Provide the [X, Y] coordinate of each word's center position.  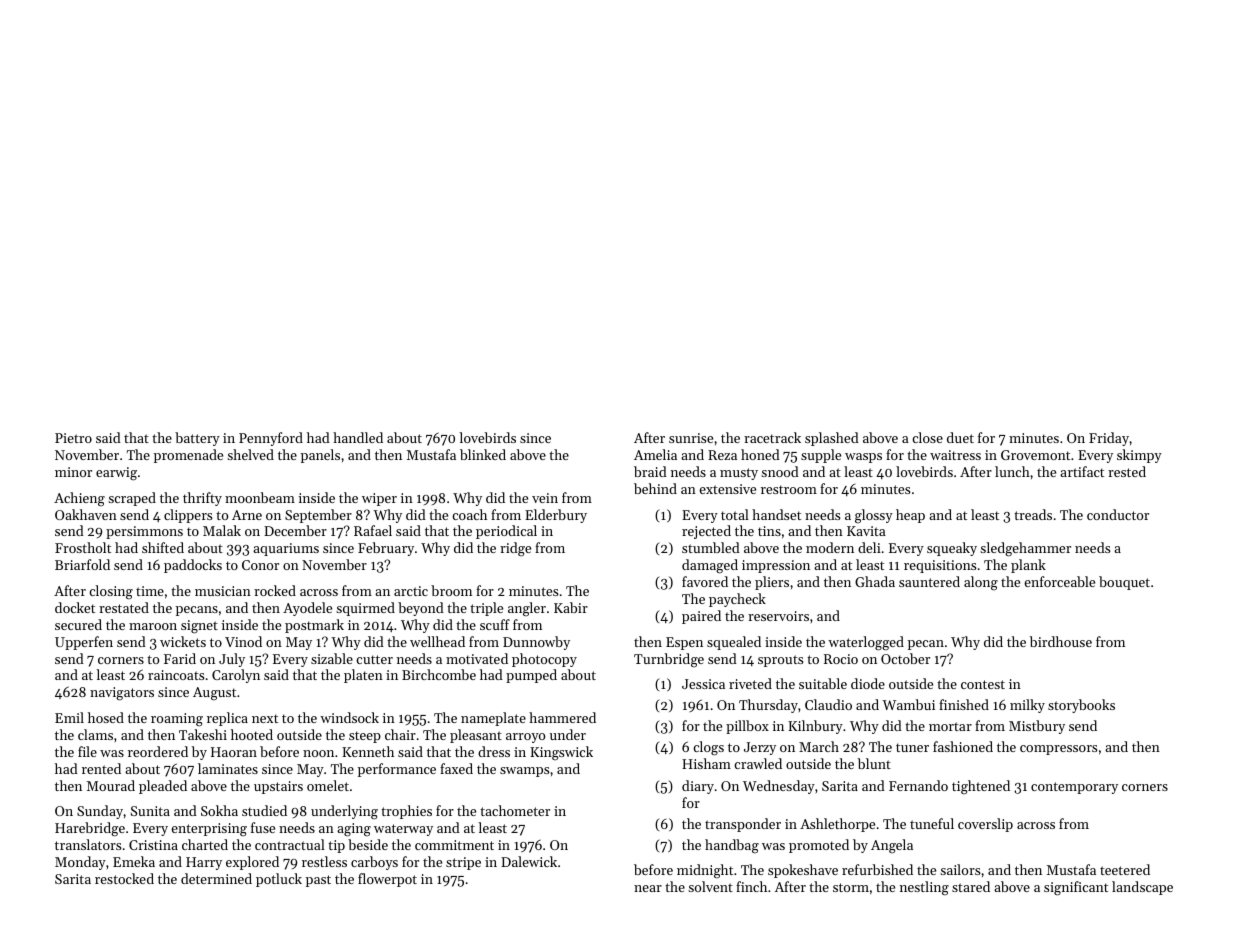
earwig [116, 474]
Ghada [875, 581]
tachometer [515, 810]
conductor [1118, 514]
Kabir [571, 607]
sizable [332, 658]
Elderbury [556, 516]
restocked [124, 878]
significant [1076, 888]
